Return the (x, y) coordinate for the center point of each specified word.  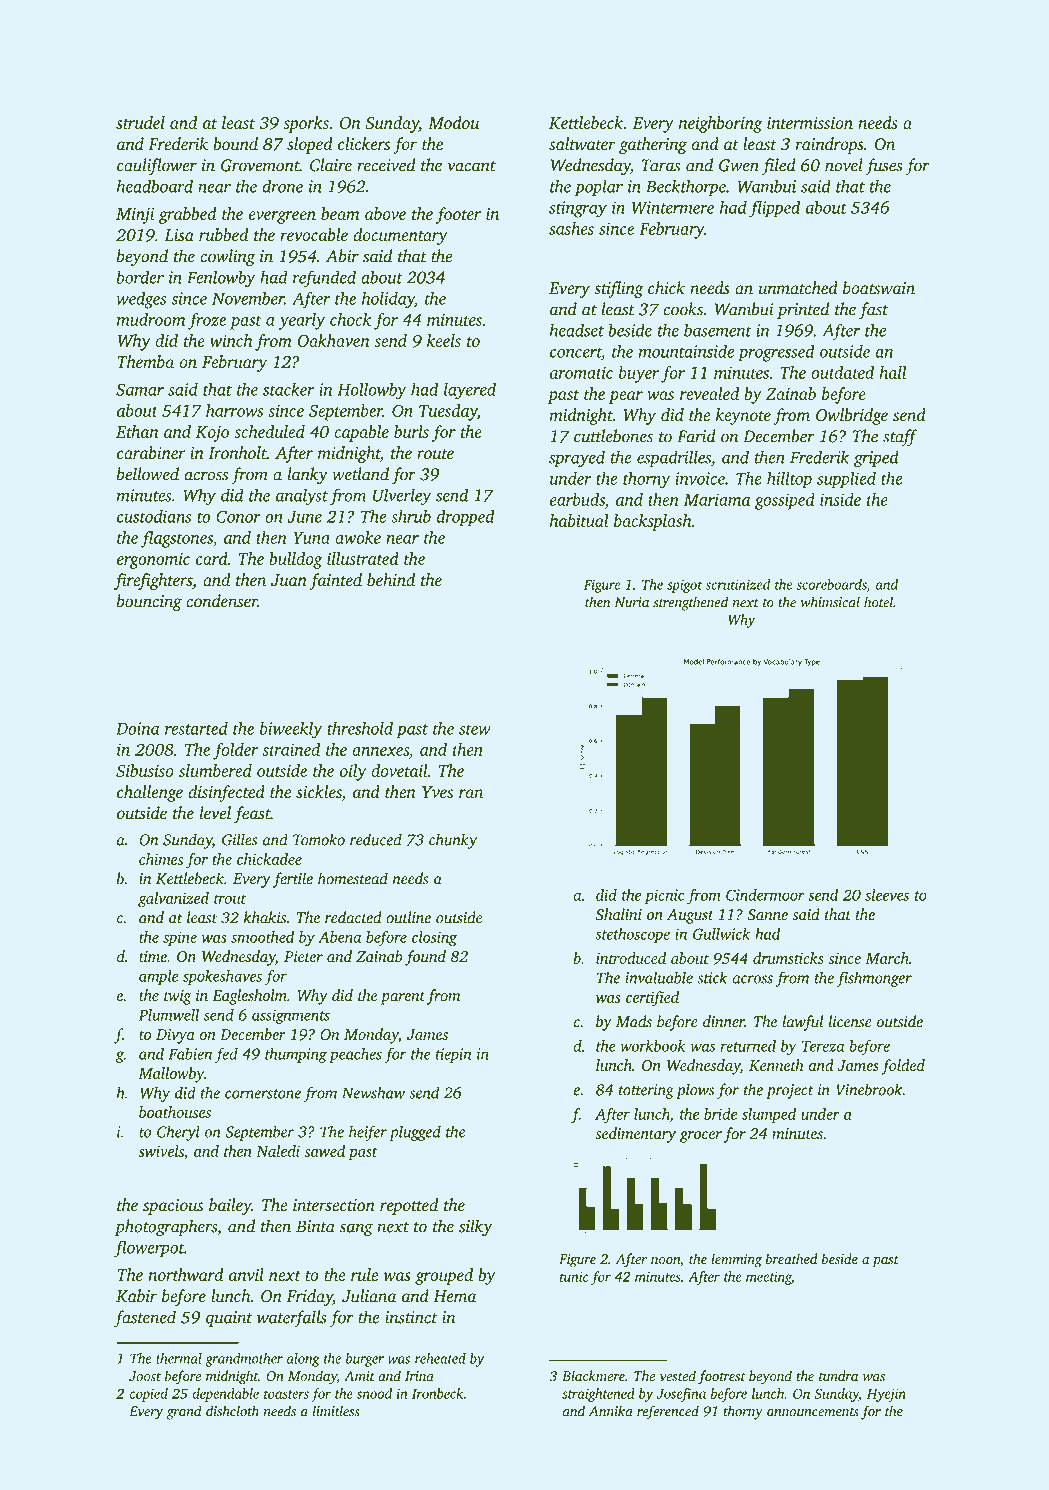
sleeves (887, 895)
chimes (161, 859)
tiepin (453, 1055)
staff (900, 437)
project (790, 1091)
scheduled (269, 431)
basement (718, 330)
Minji (135, 216)
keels (444, 340)
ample (158, 977)
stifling (618, 289)
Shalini (619, 914)
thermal (179, 1358)
